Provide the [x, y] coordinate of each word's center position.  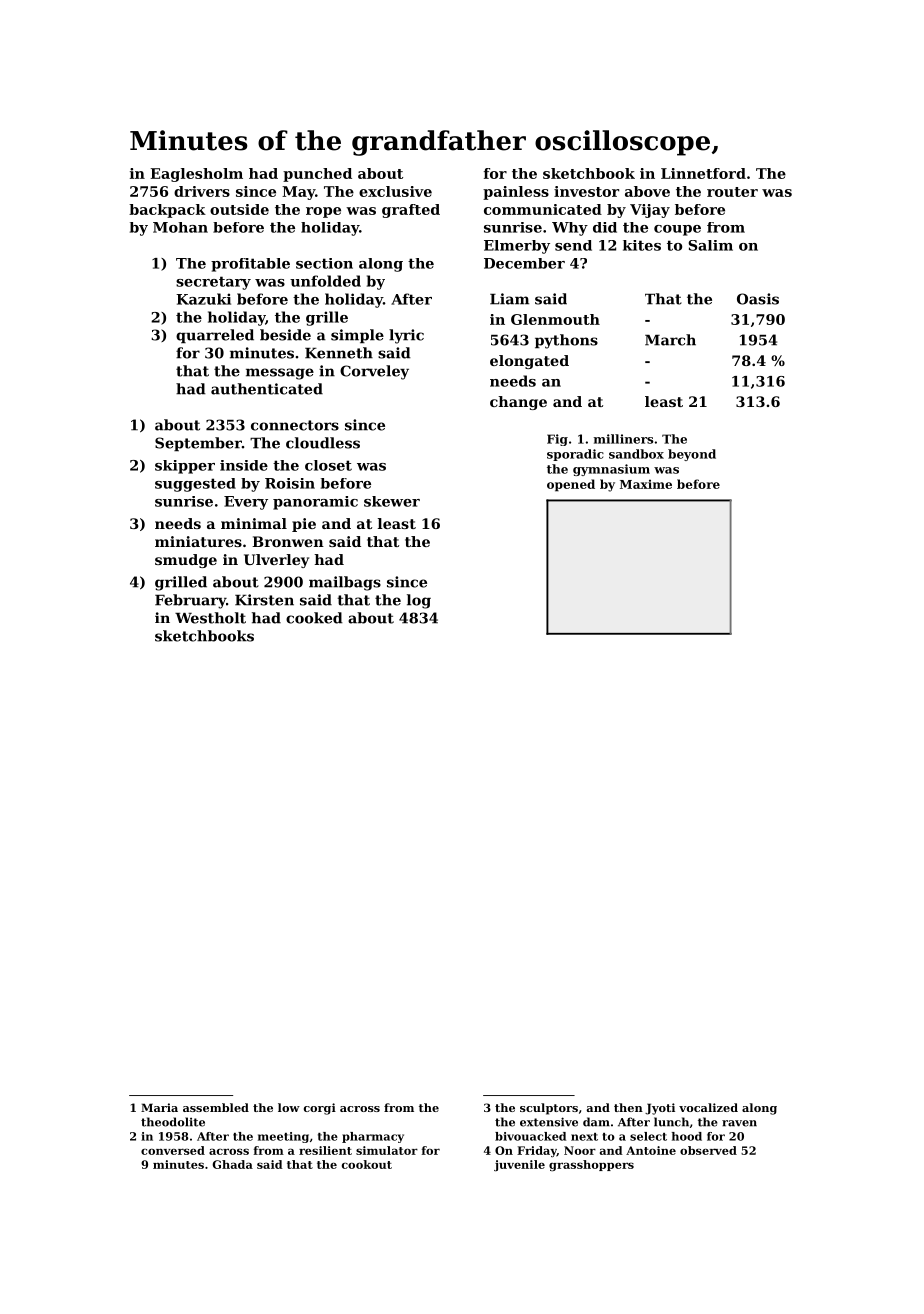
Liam [509, 299]
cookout [367, 1164]
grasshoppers [591, 1165]
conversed [173, 1150]
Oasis [758, 299]
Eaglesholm [197, 175]
